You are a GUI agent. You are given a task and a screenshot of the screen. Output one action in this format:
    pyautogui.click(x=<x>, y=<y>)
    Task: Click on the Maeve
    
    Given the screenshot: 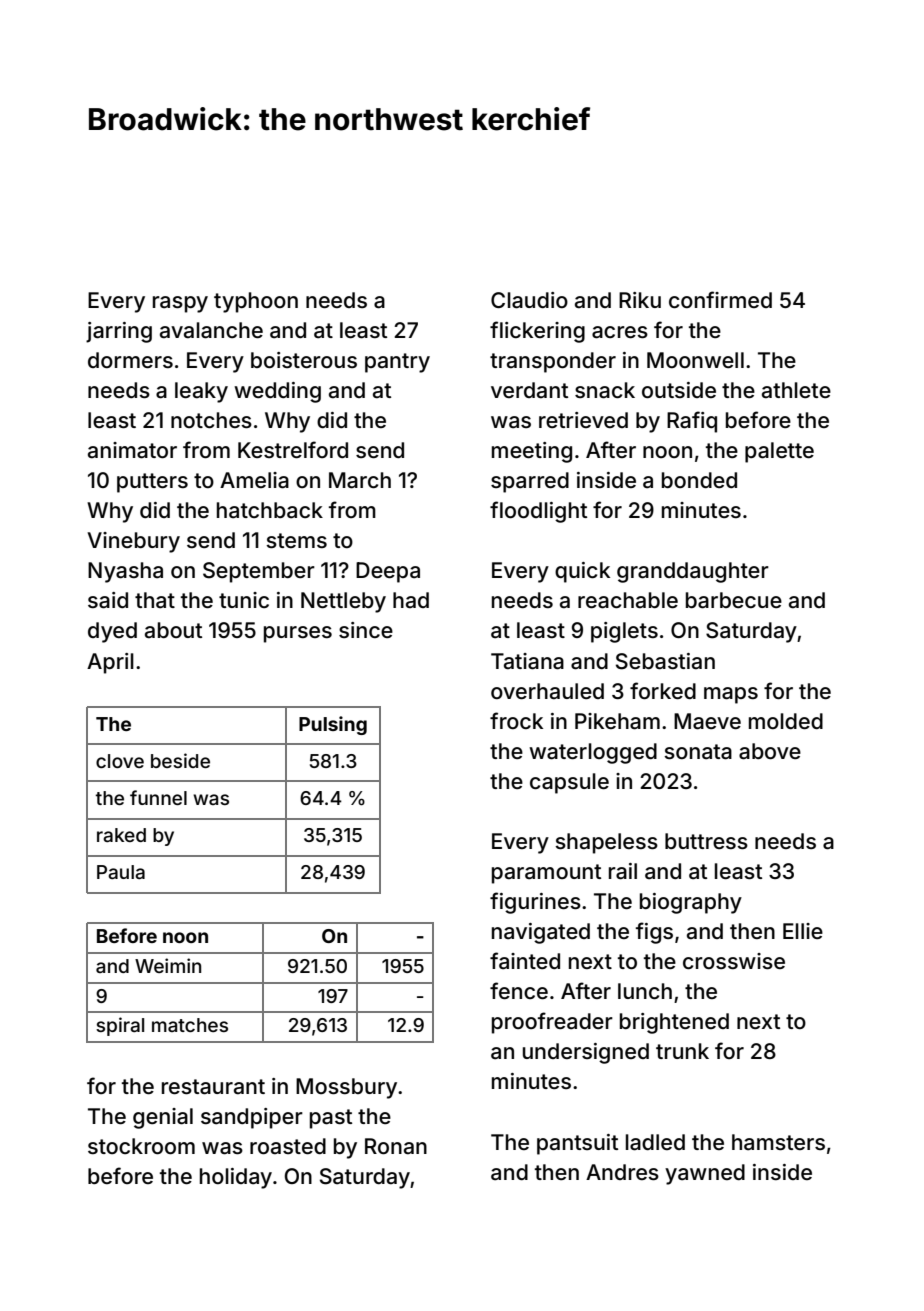 What is the action you would take?
    pyautogui.click(x=707, y=721)
